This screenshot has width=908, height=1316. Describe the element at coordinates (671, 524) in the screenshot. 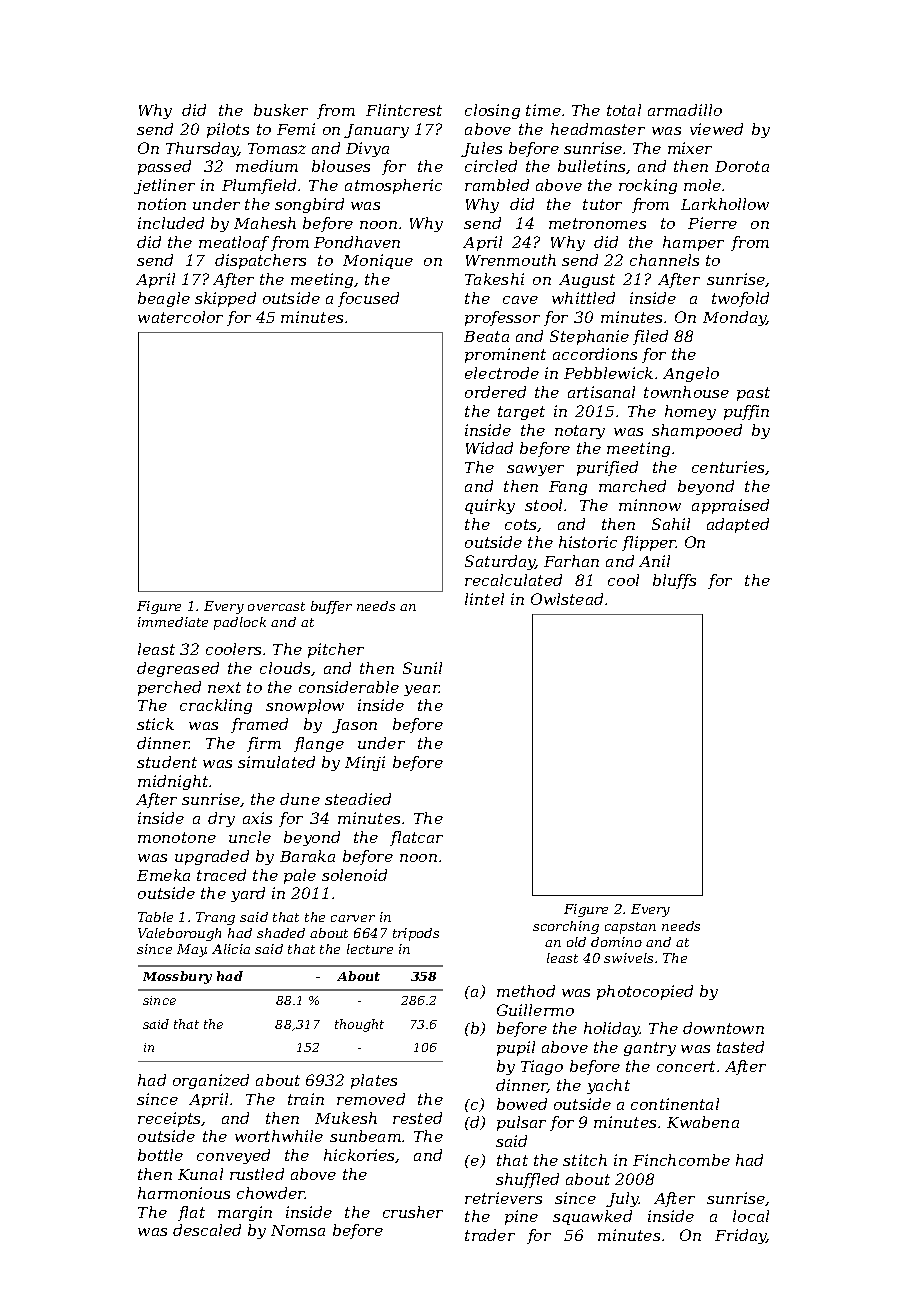

I see `Sahil` at that location.
